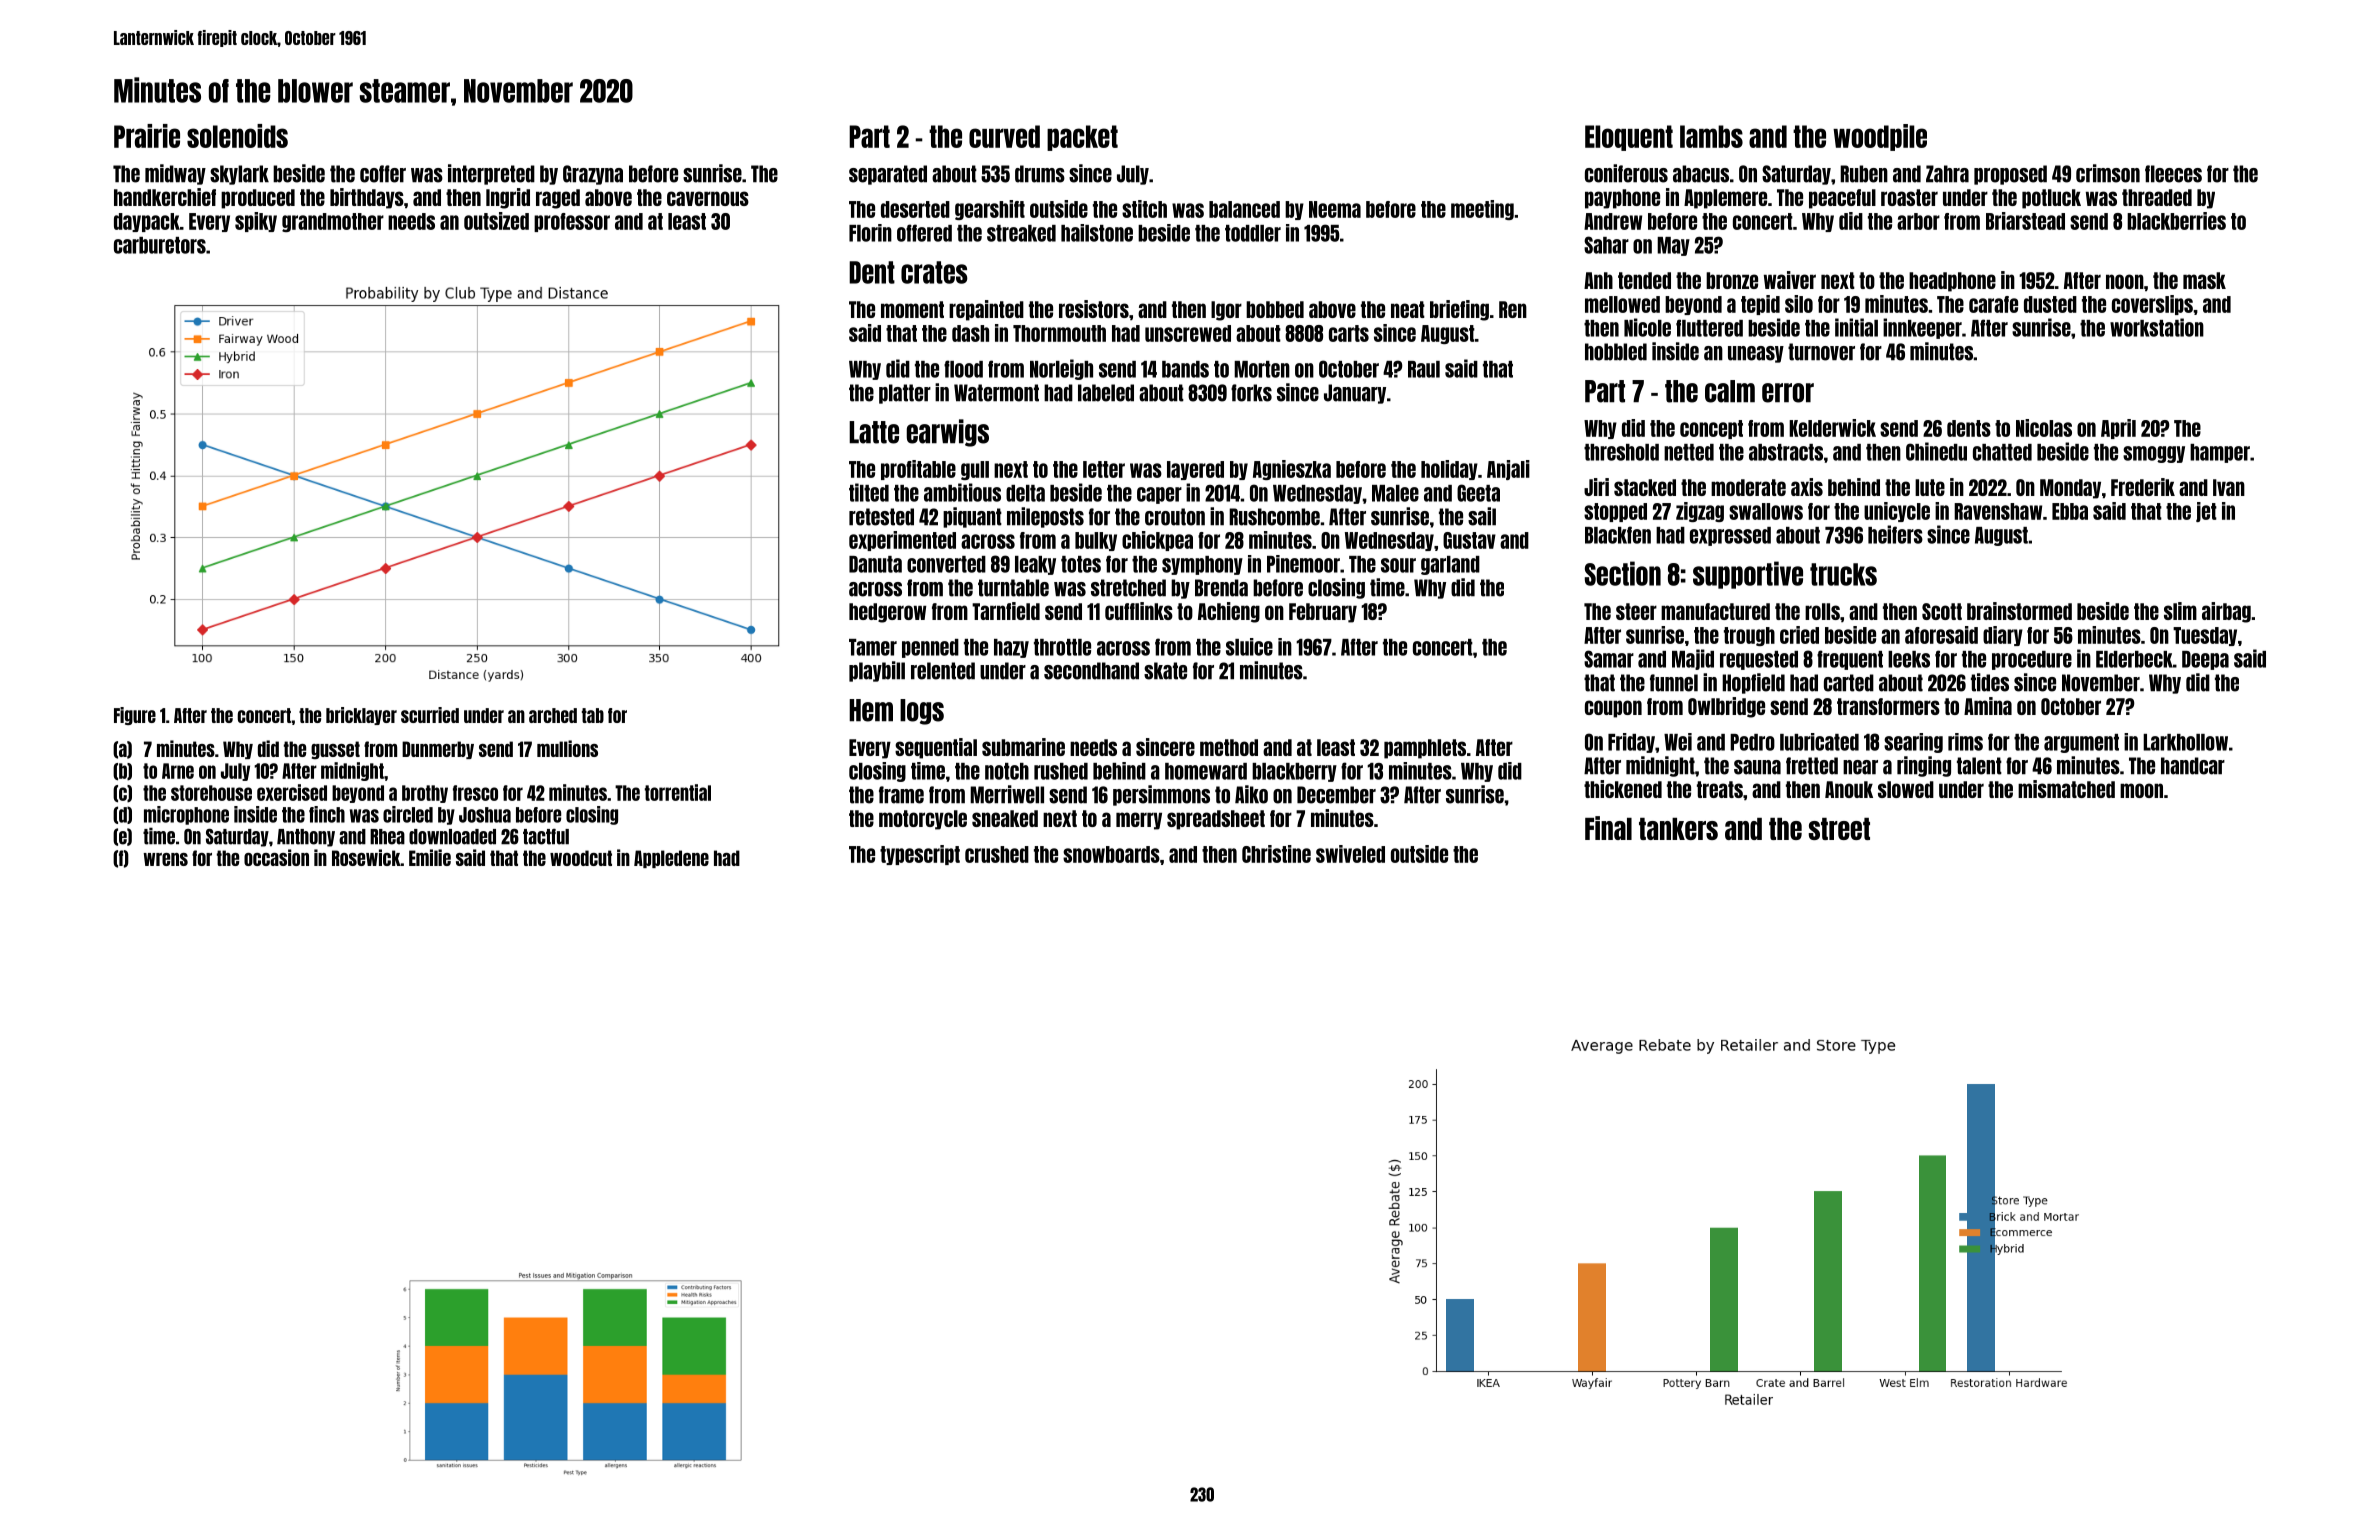  Describe the element at coordinates (1609, 659) in the screenshot. I see `Samar` at that location.
